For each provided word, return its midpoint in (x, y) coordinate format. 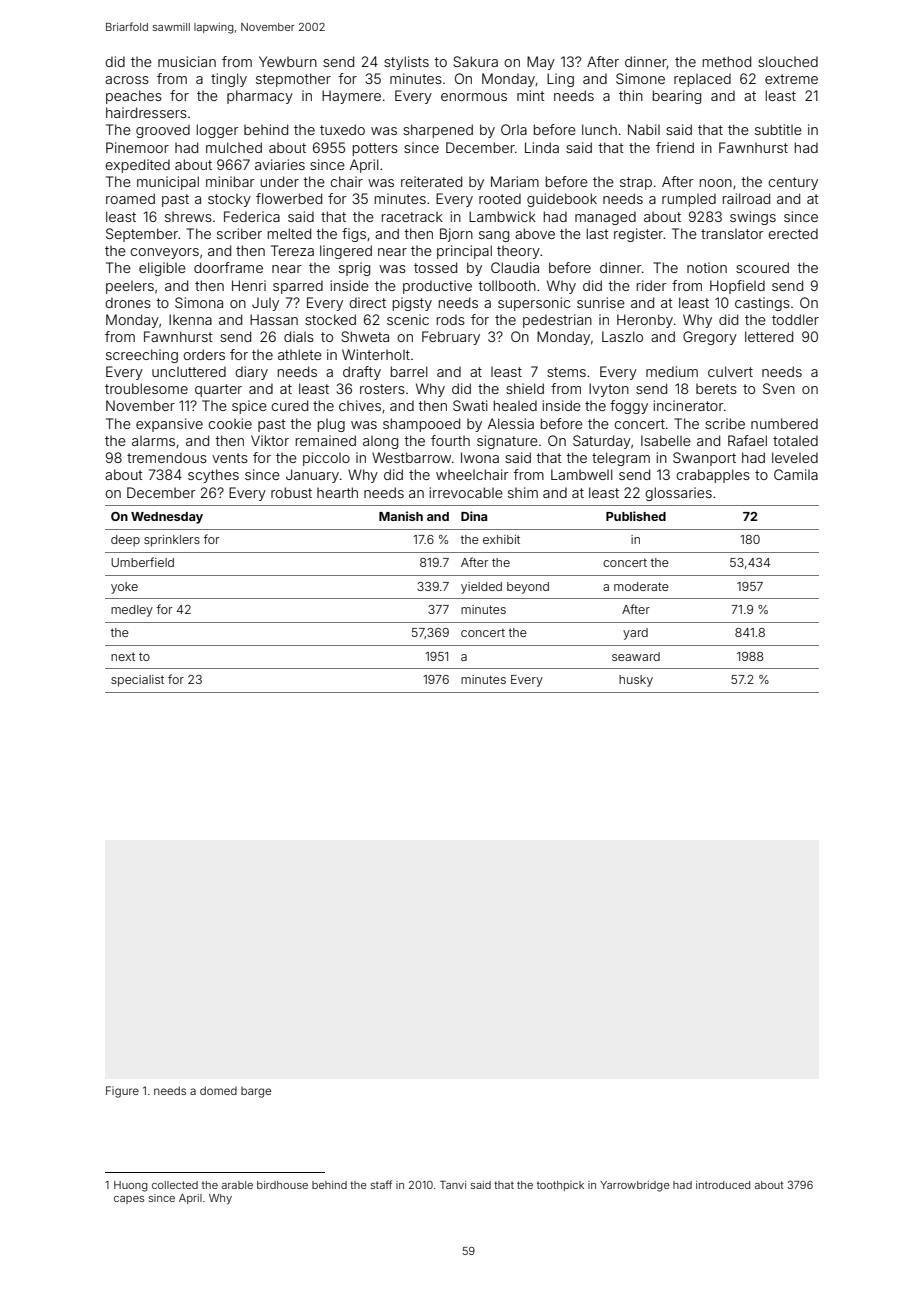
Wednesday (167, 518)
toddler (795, 319)
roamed (130, 198)
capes (129, 1200)
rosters (382, 389)
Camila (796, 474)
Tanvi (453, 1185)
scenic (408, 319)
